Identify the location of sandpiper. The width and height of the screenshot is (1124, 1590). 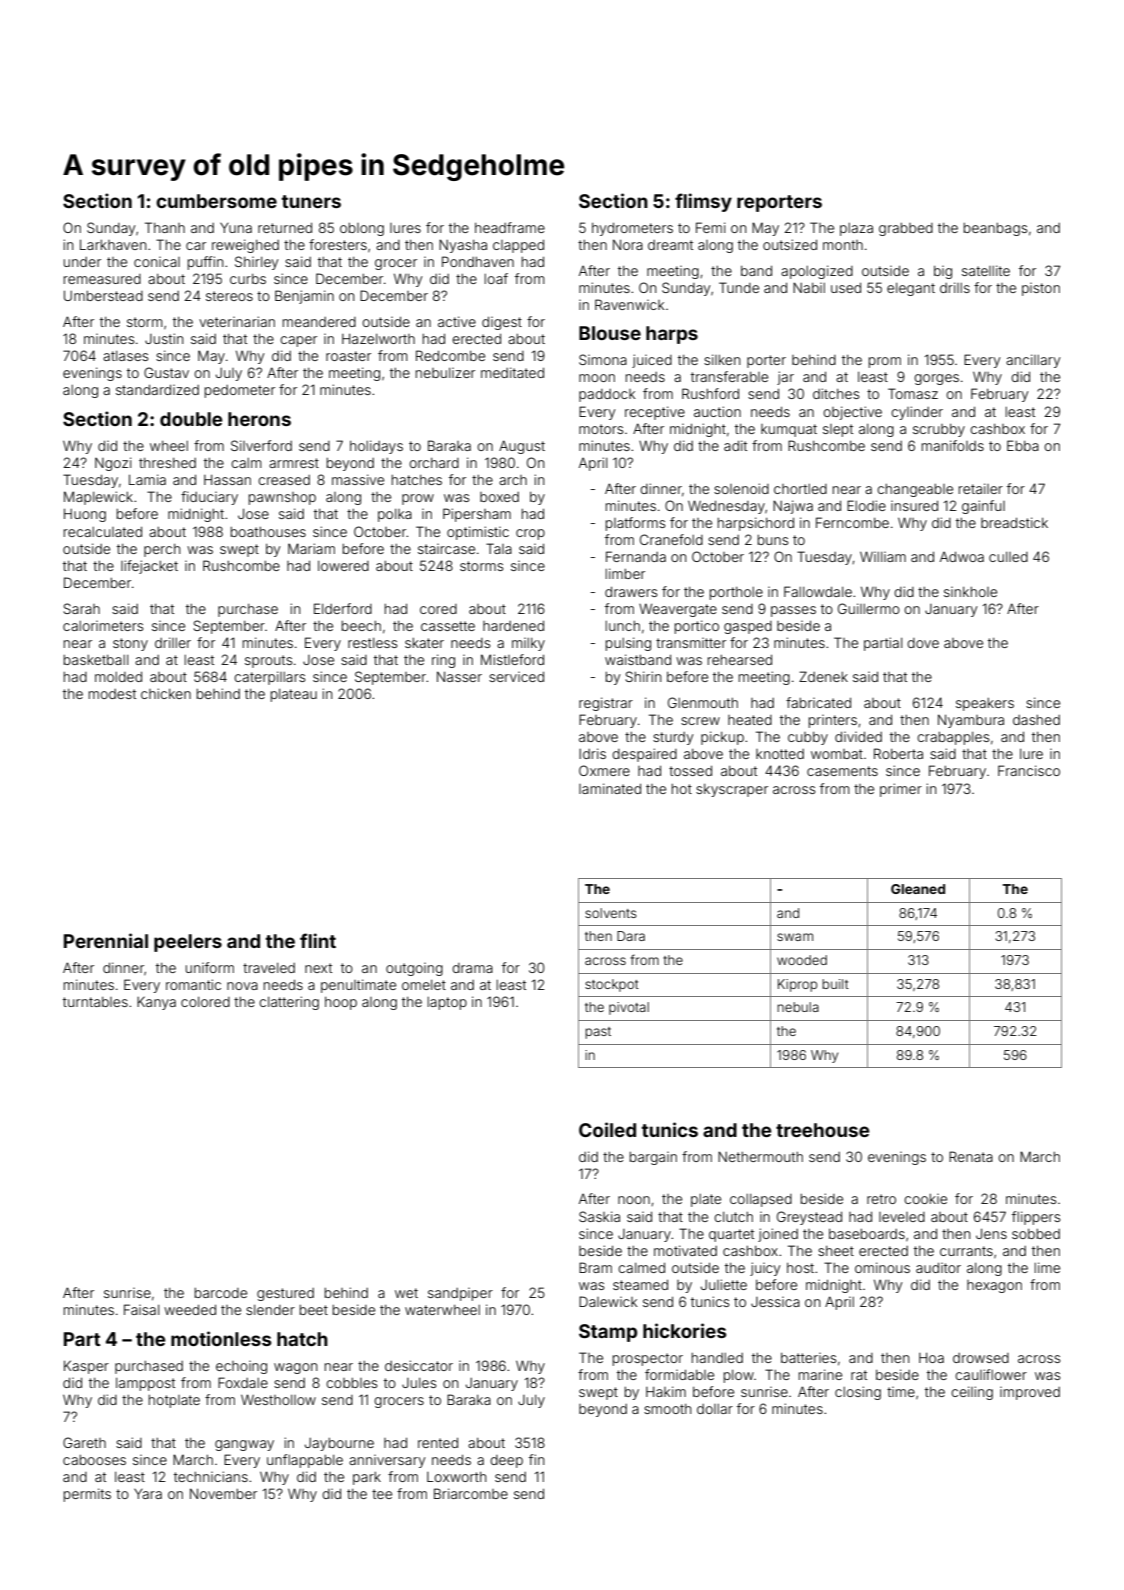
(460, 1294).
